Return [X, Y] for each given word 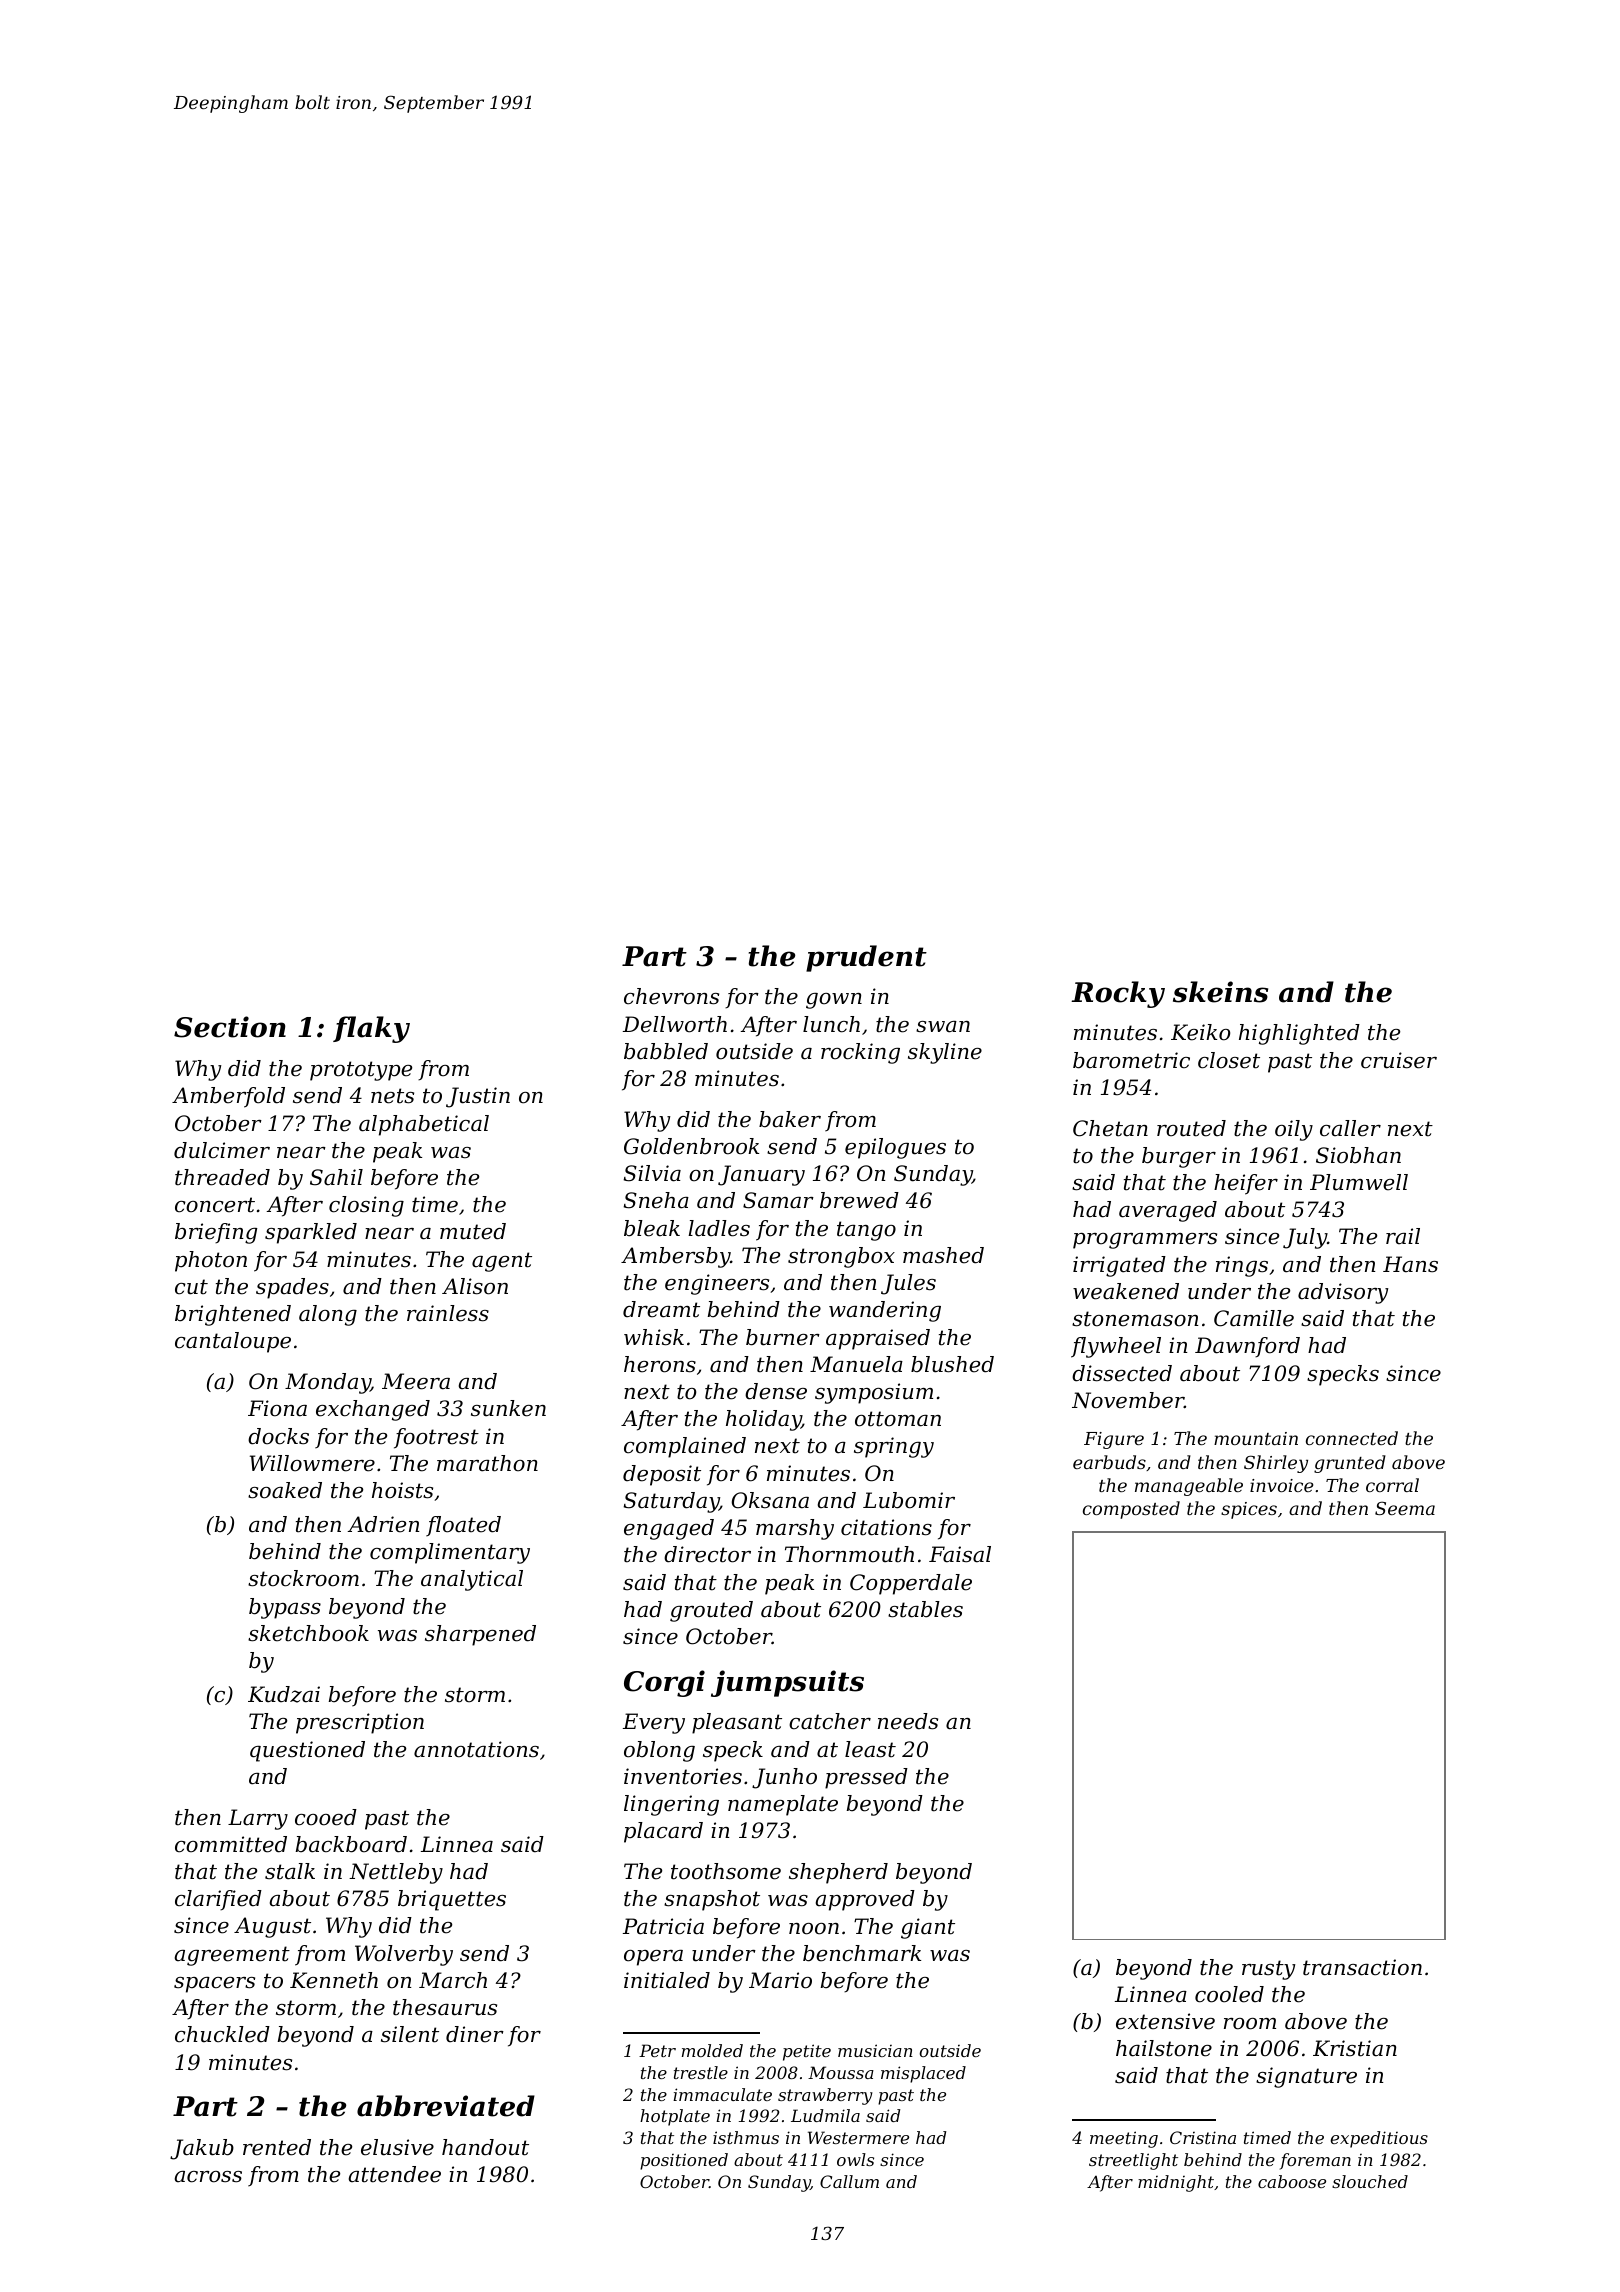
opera [653, 1958]
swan [943, 1027]
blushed [952, 1364]
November [1128, 1400]
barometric [1131, 1060]
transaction [1362, 1967]
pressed [866, 1778]
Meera [416, 1381]
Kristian [1355, 2048]
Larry [258, 1819]
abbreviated [446, 2106]
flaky [371, 1029]
